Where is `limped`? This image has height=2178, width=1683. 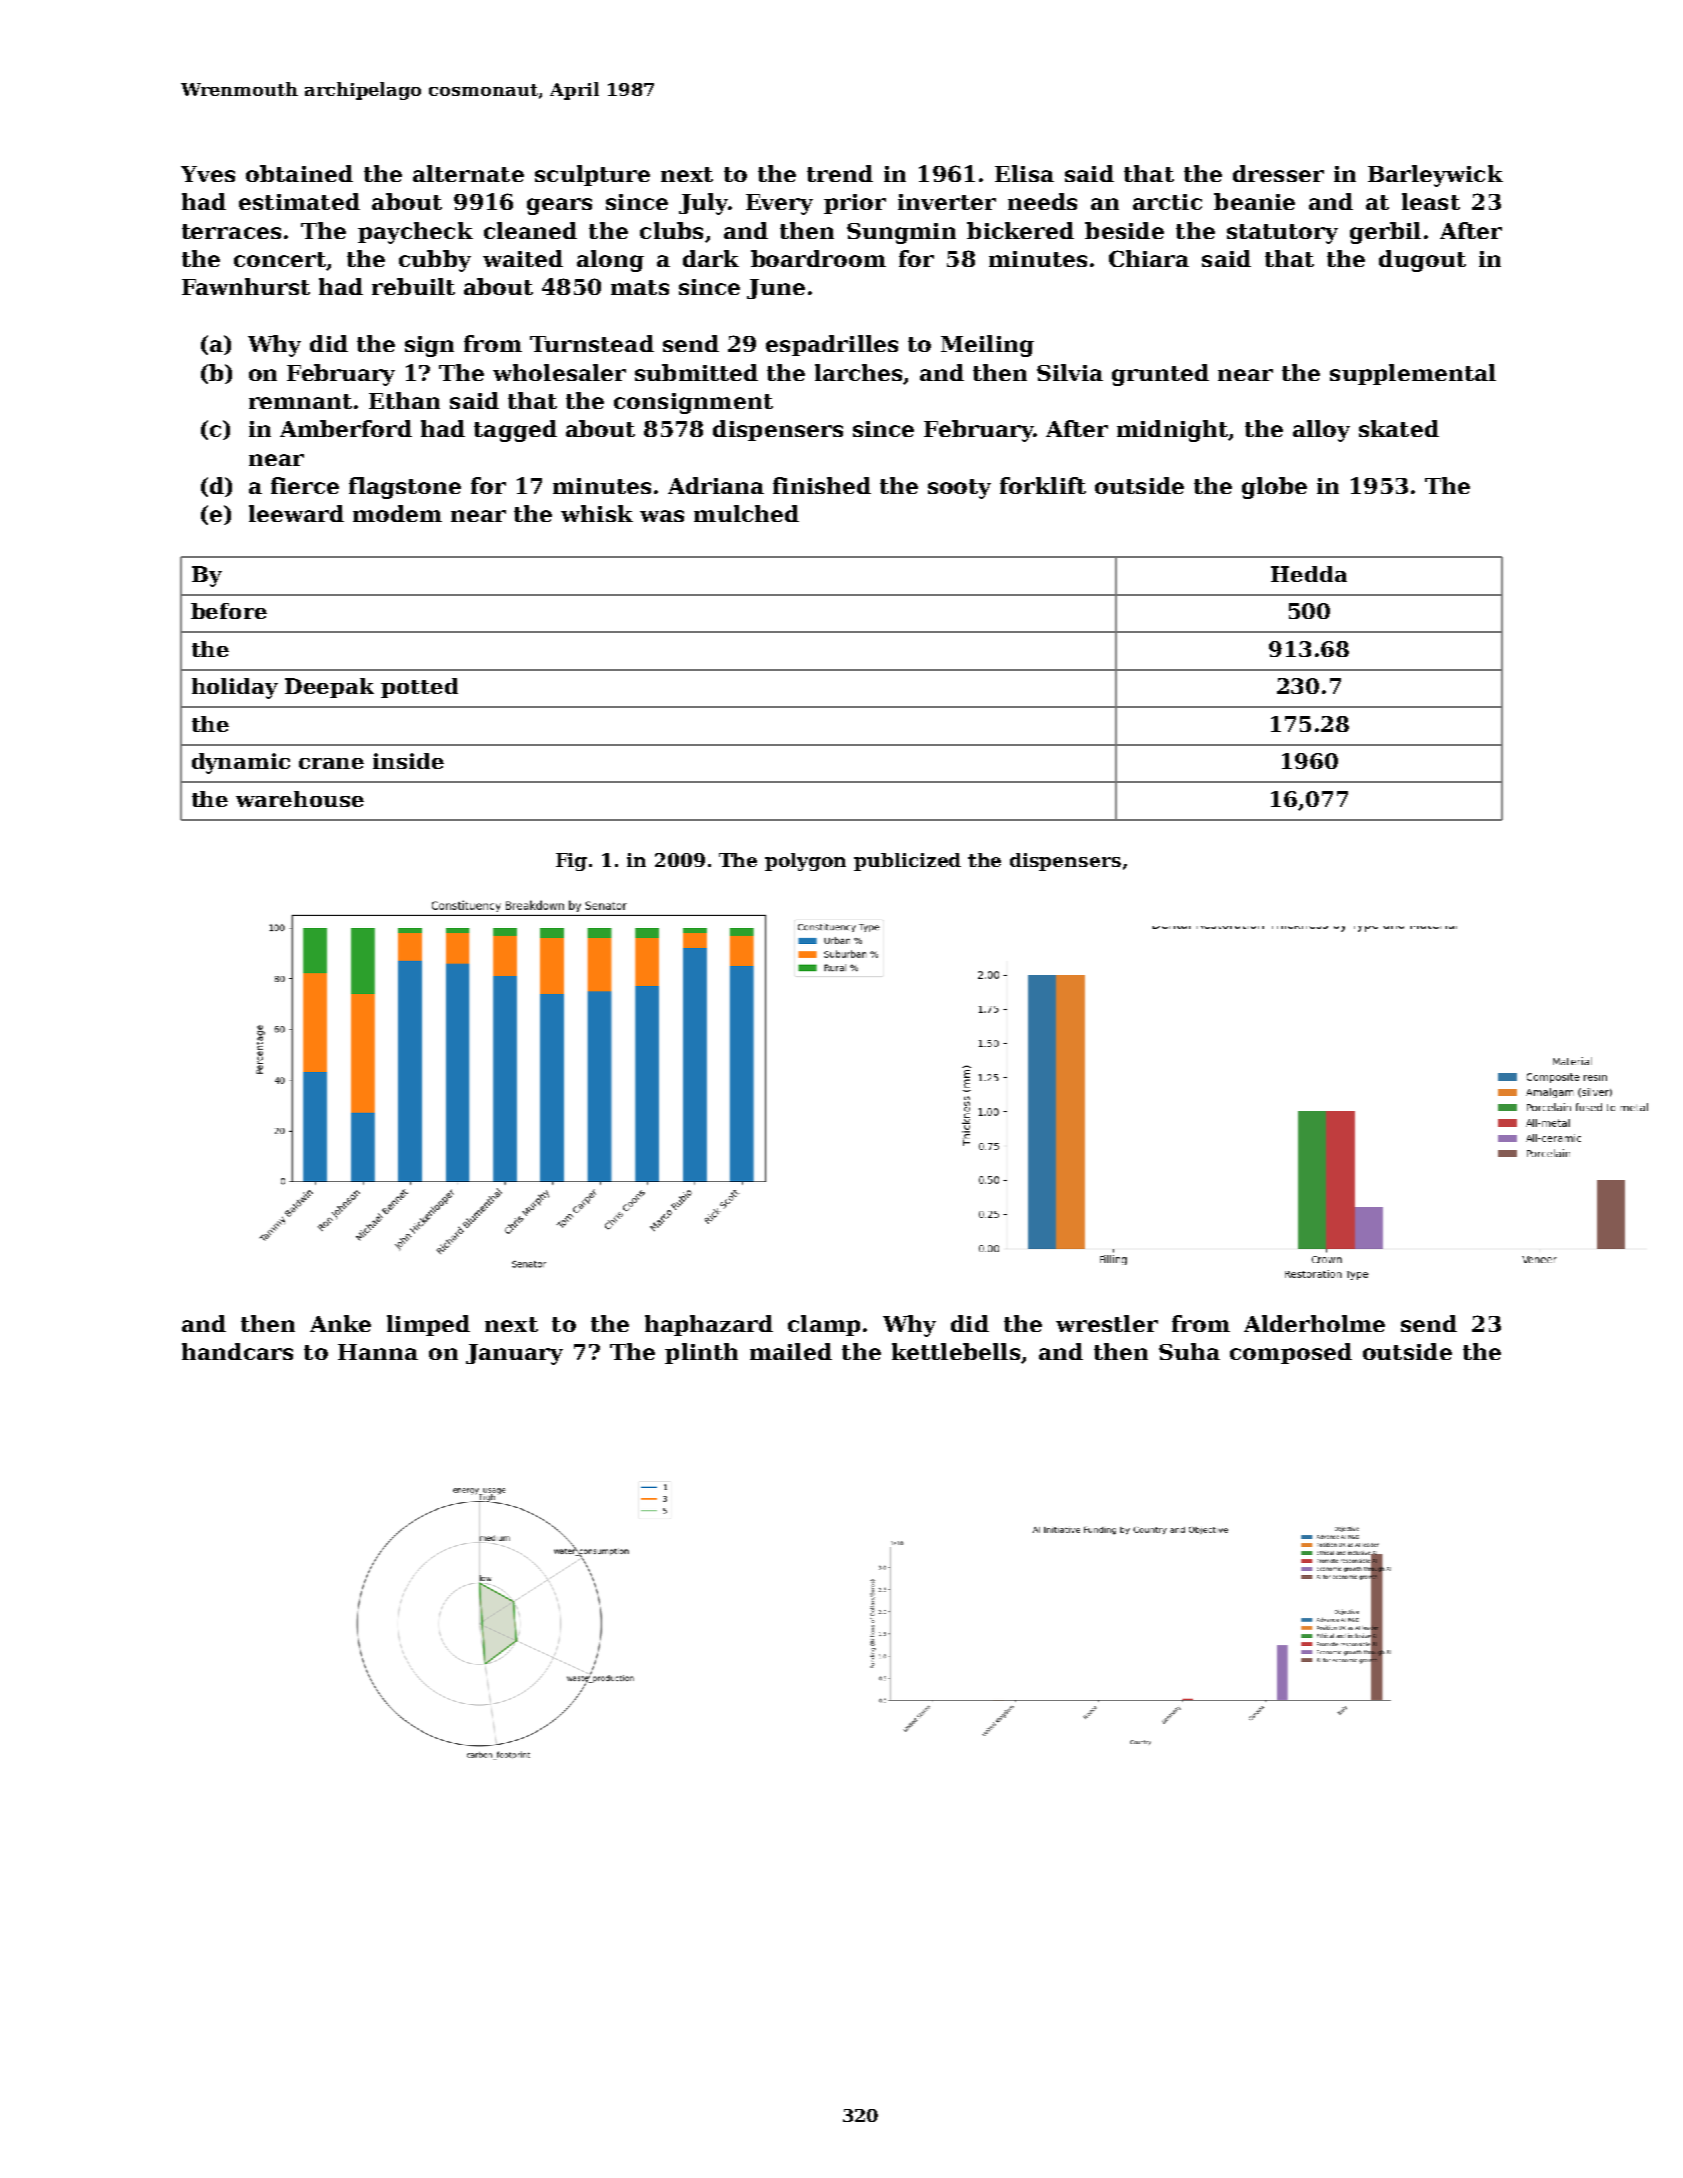
limped is located at coordinates (428, 1325).
